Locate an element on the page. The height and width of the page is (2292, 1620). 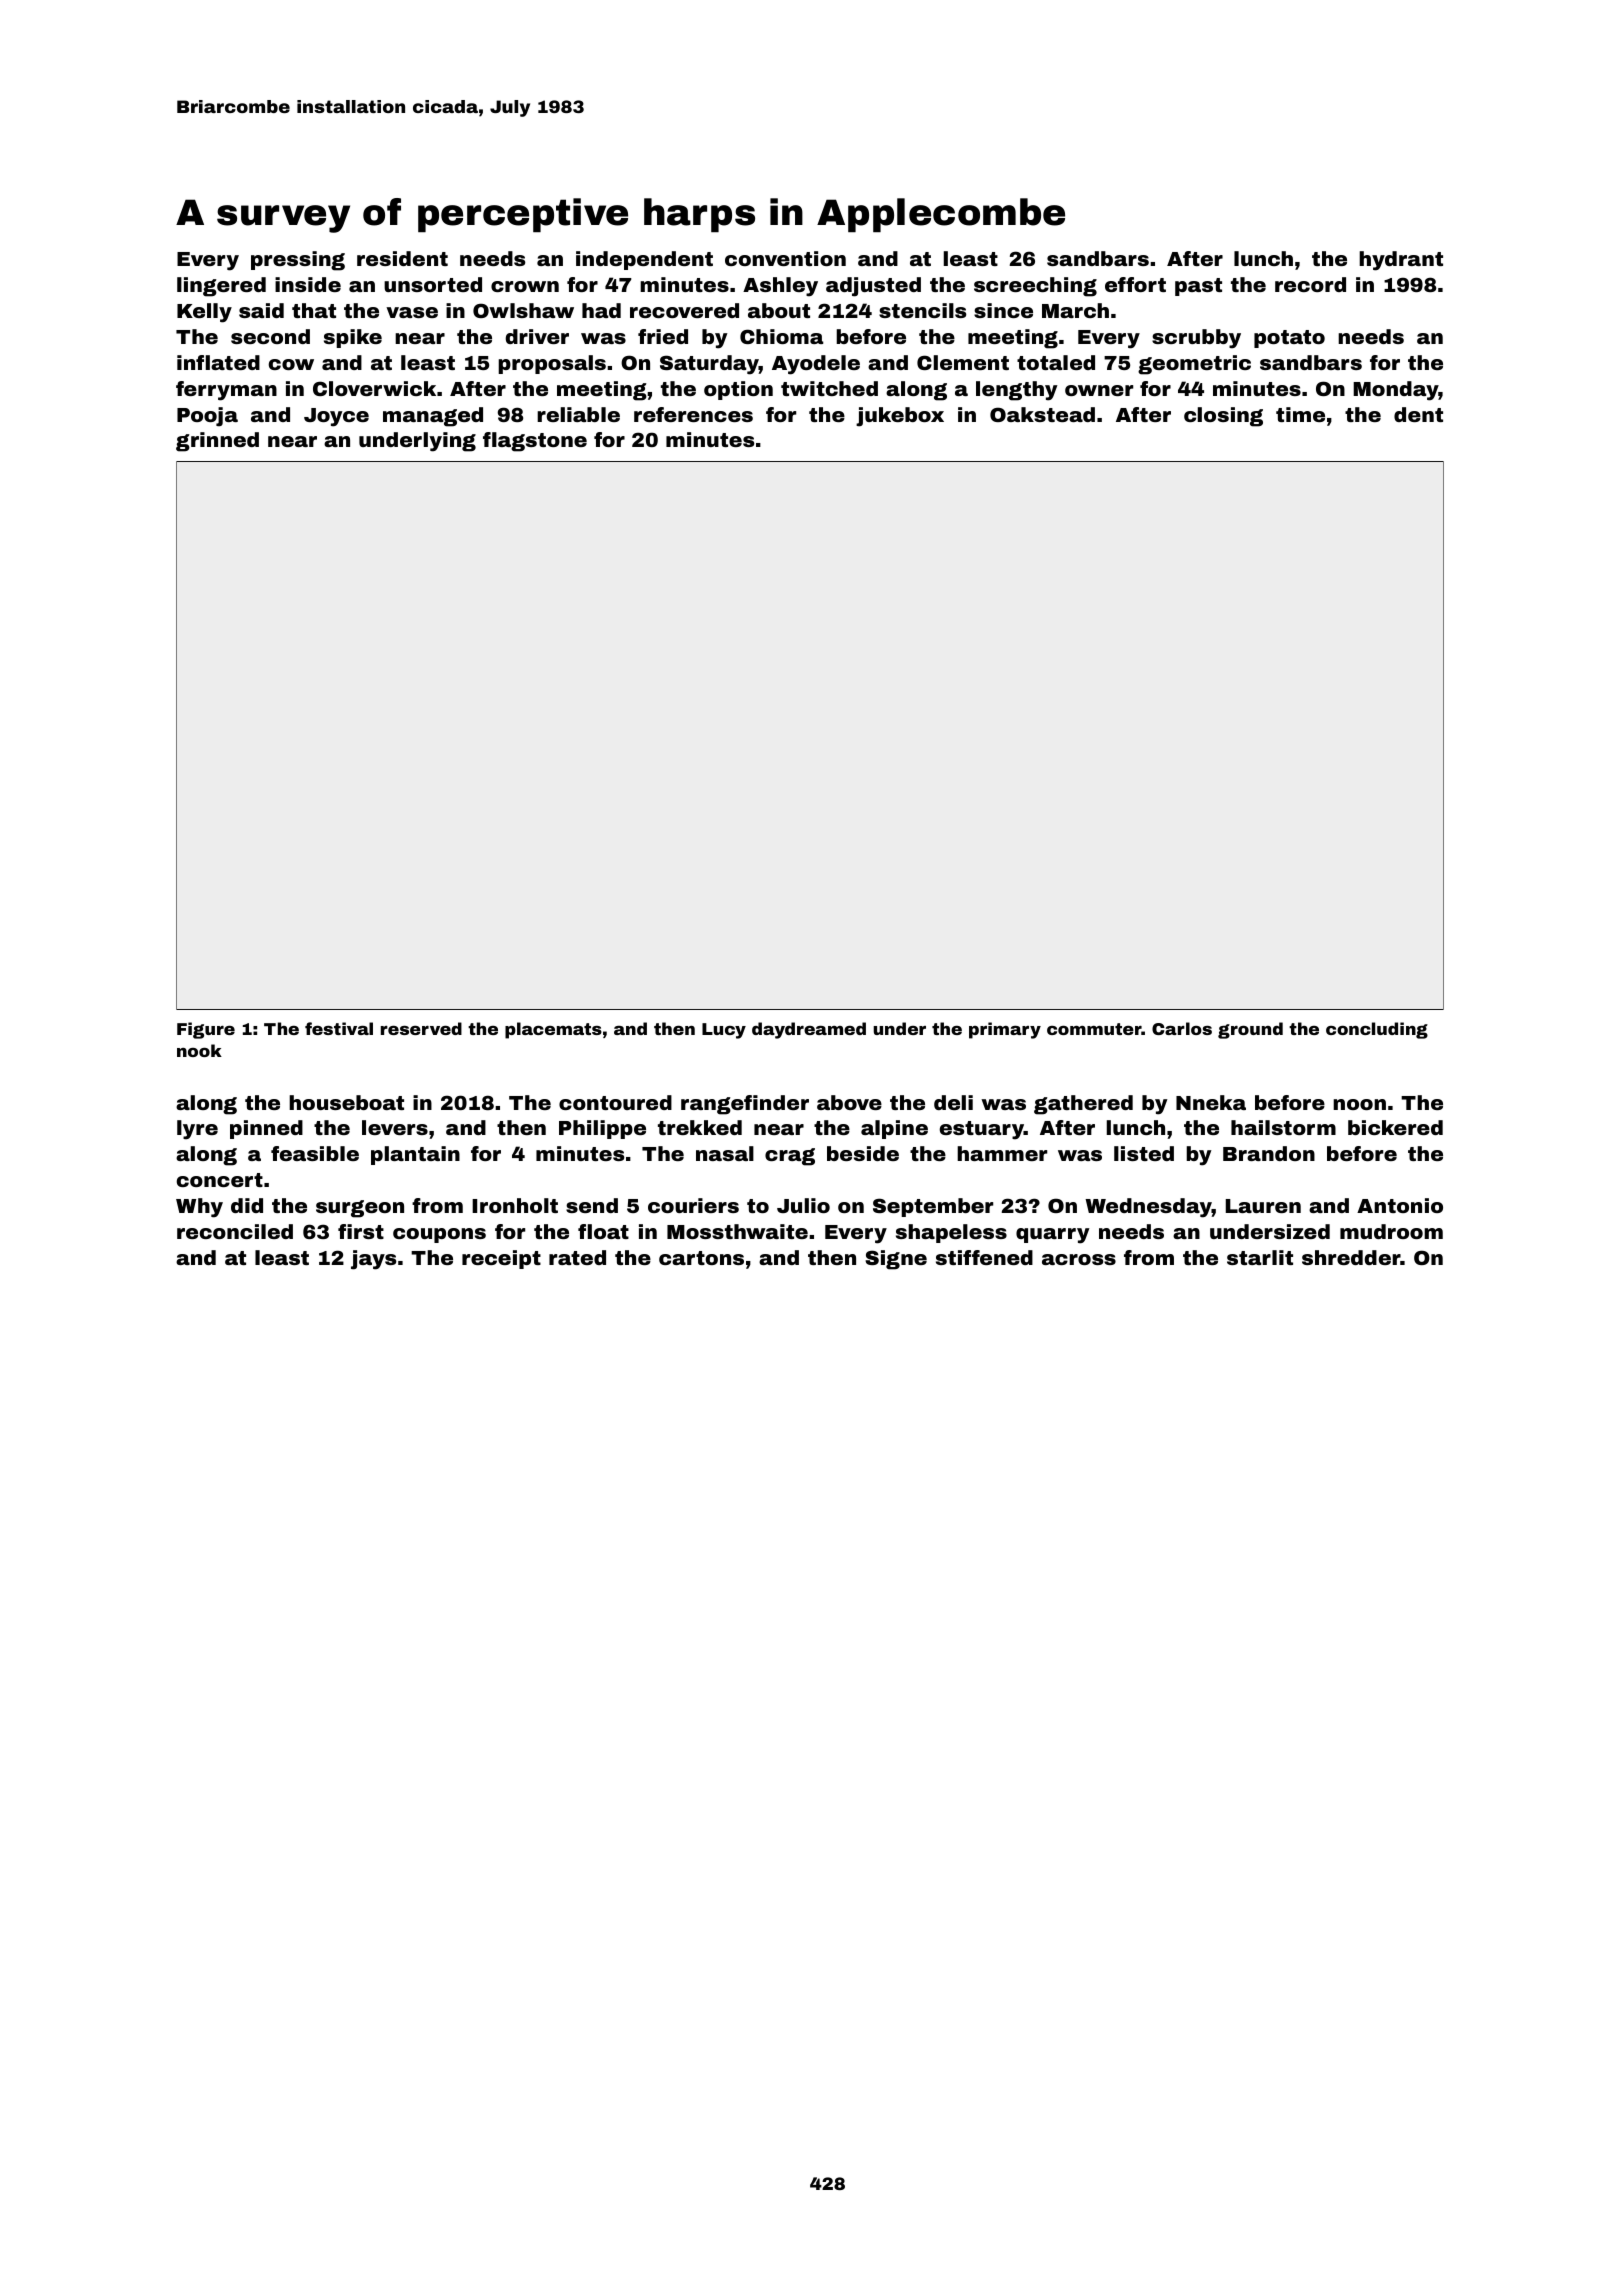
receipt is located at coordinates (501, 1259).
